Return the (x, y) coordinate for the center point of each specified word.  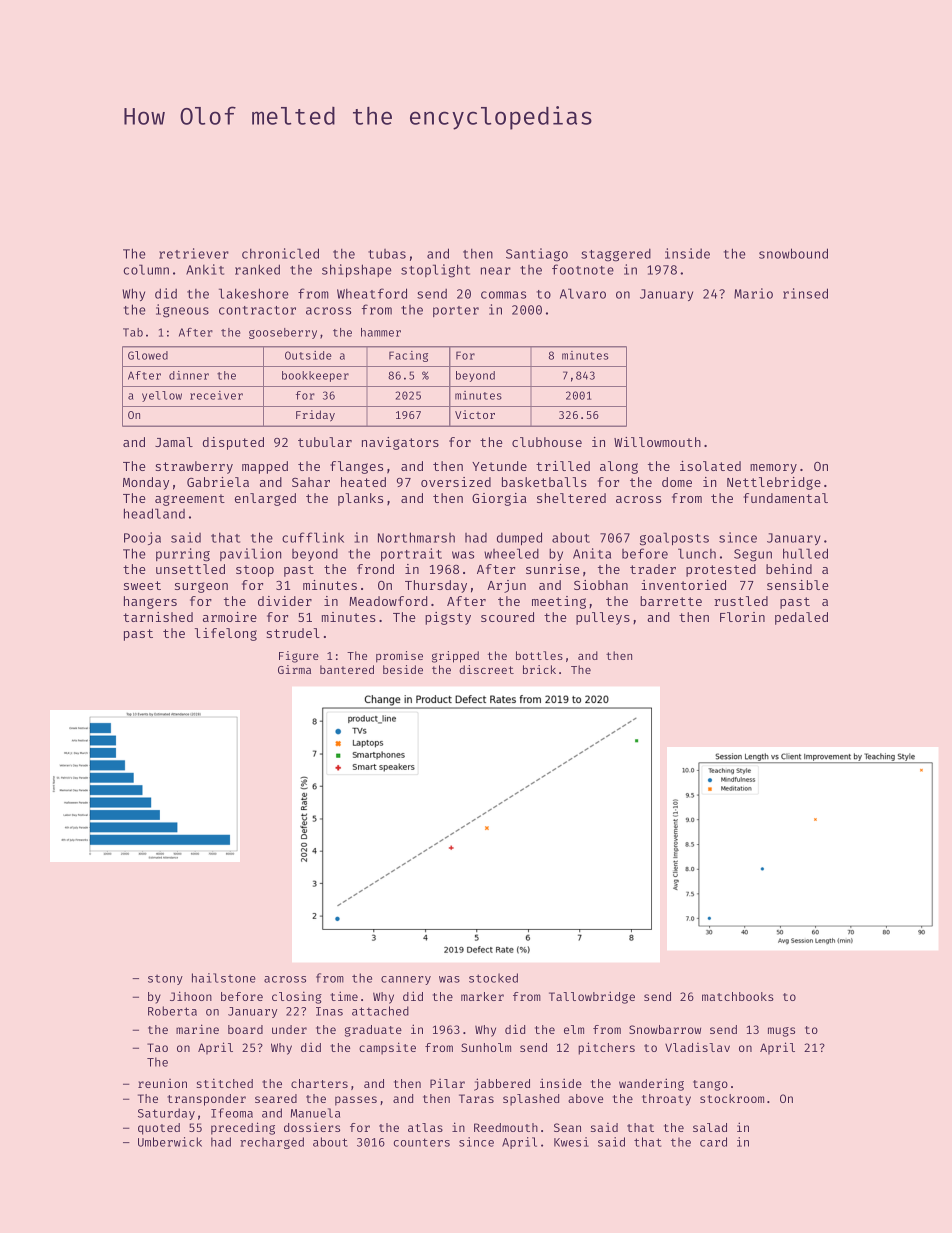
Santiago (537, 255)
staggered (616, 255)
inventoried (683, 585)
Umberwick (170, 1142)
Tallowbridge (592, 997)
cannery (406, 980)
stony (165, 979)
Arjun (506, 586)
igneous (182, 311)
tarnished (158, 617)
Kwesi (571, 1142)
